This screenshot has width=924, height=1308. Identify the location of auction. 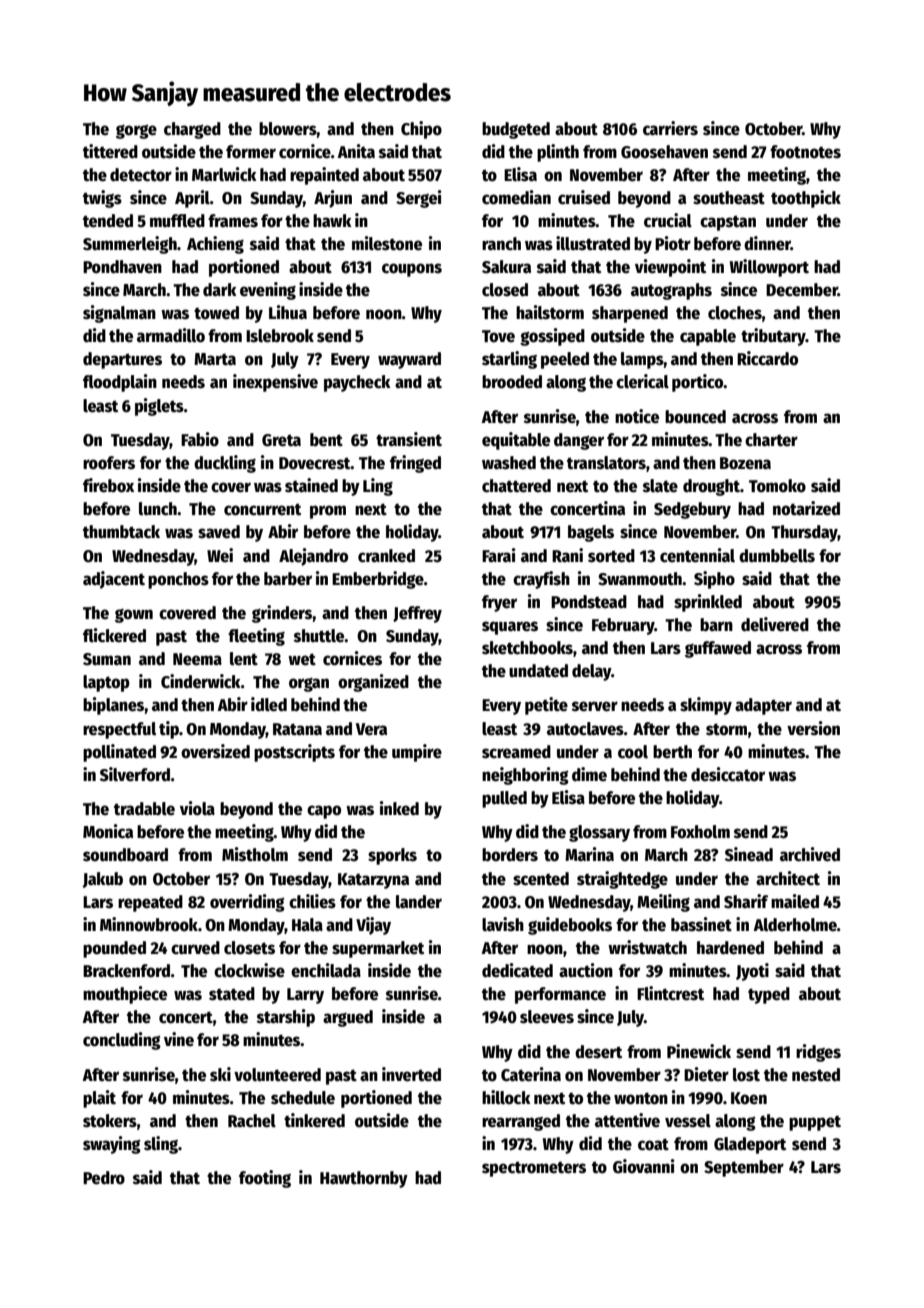
(586, 970).
